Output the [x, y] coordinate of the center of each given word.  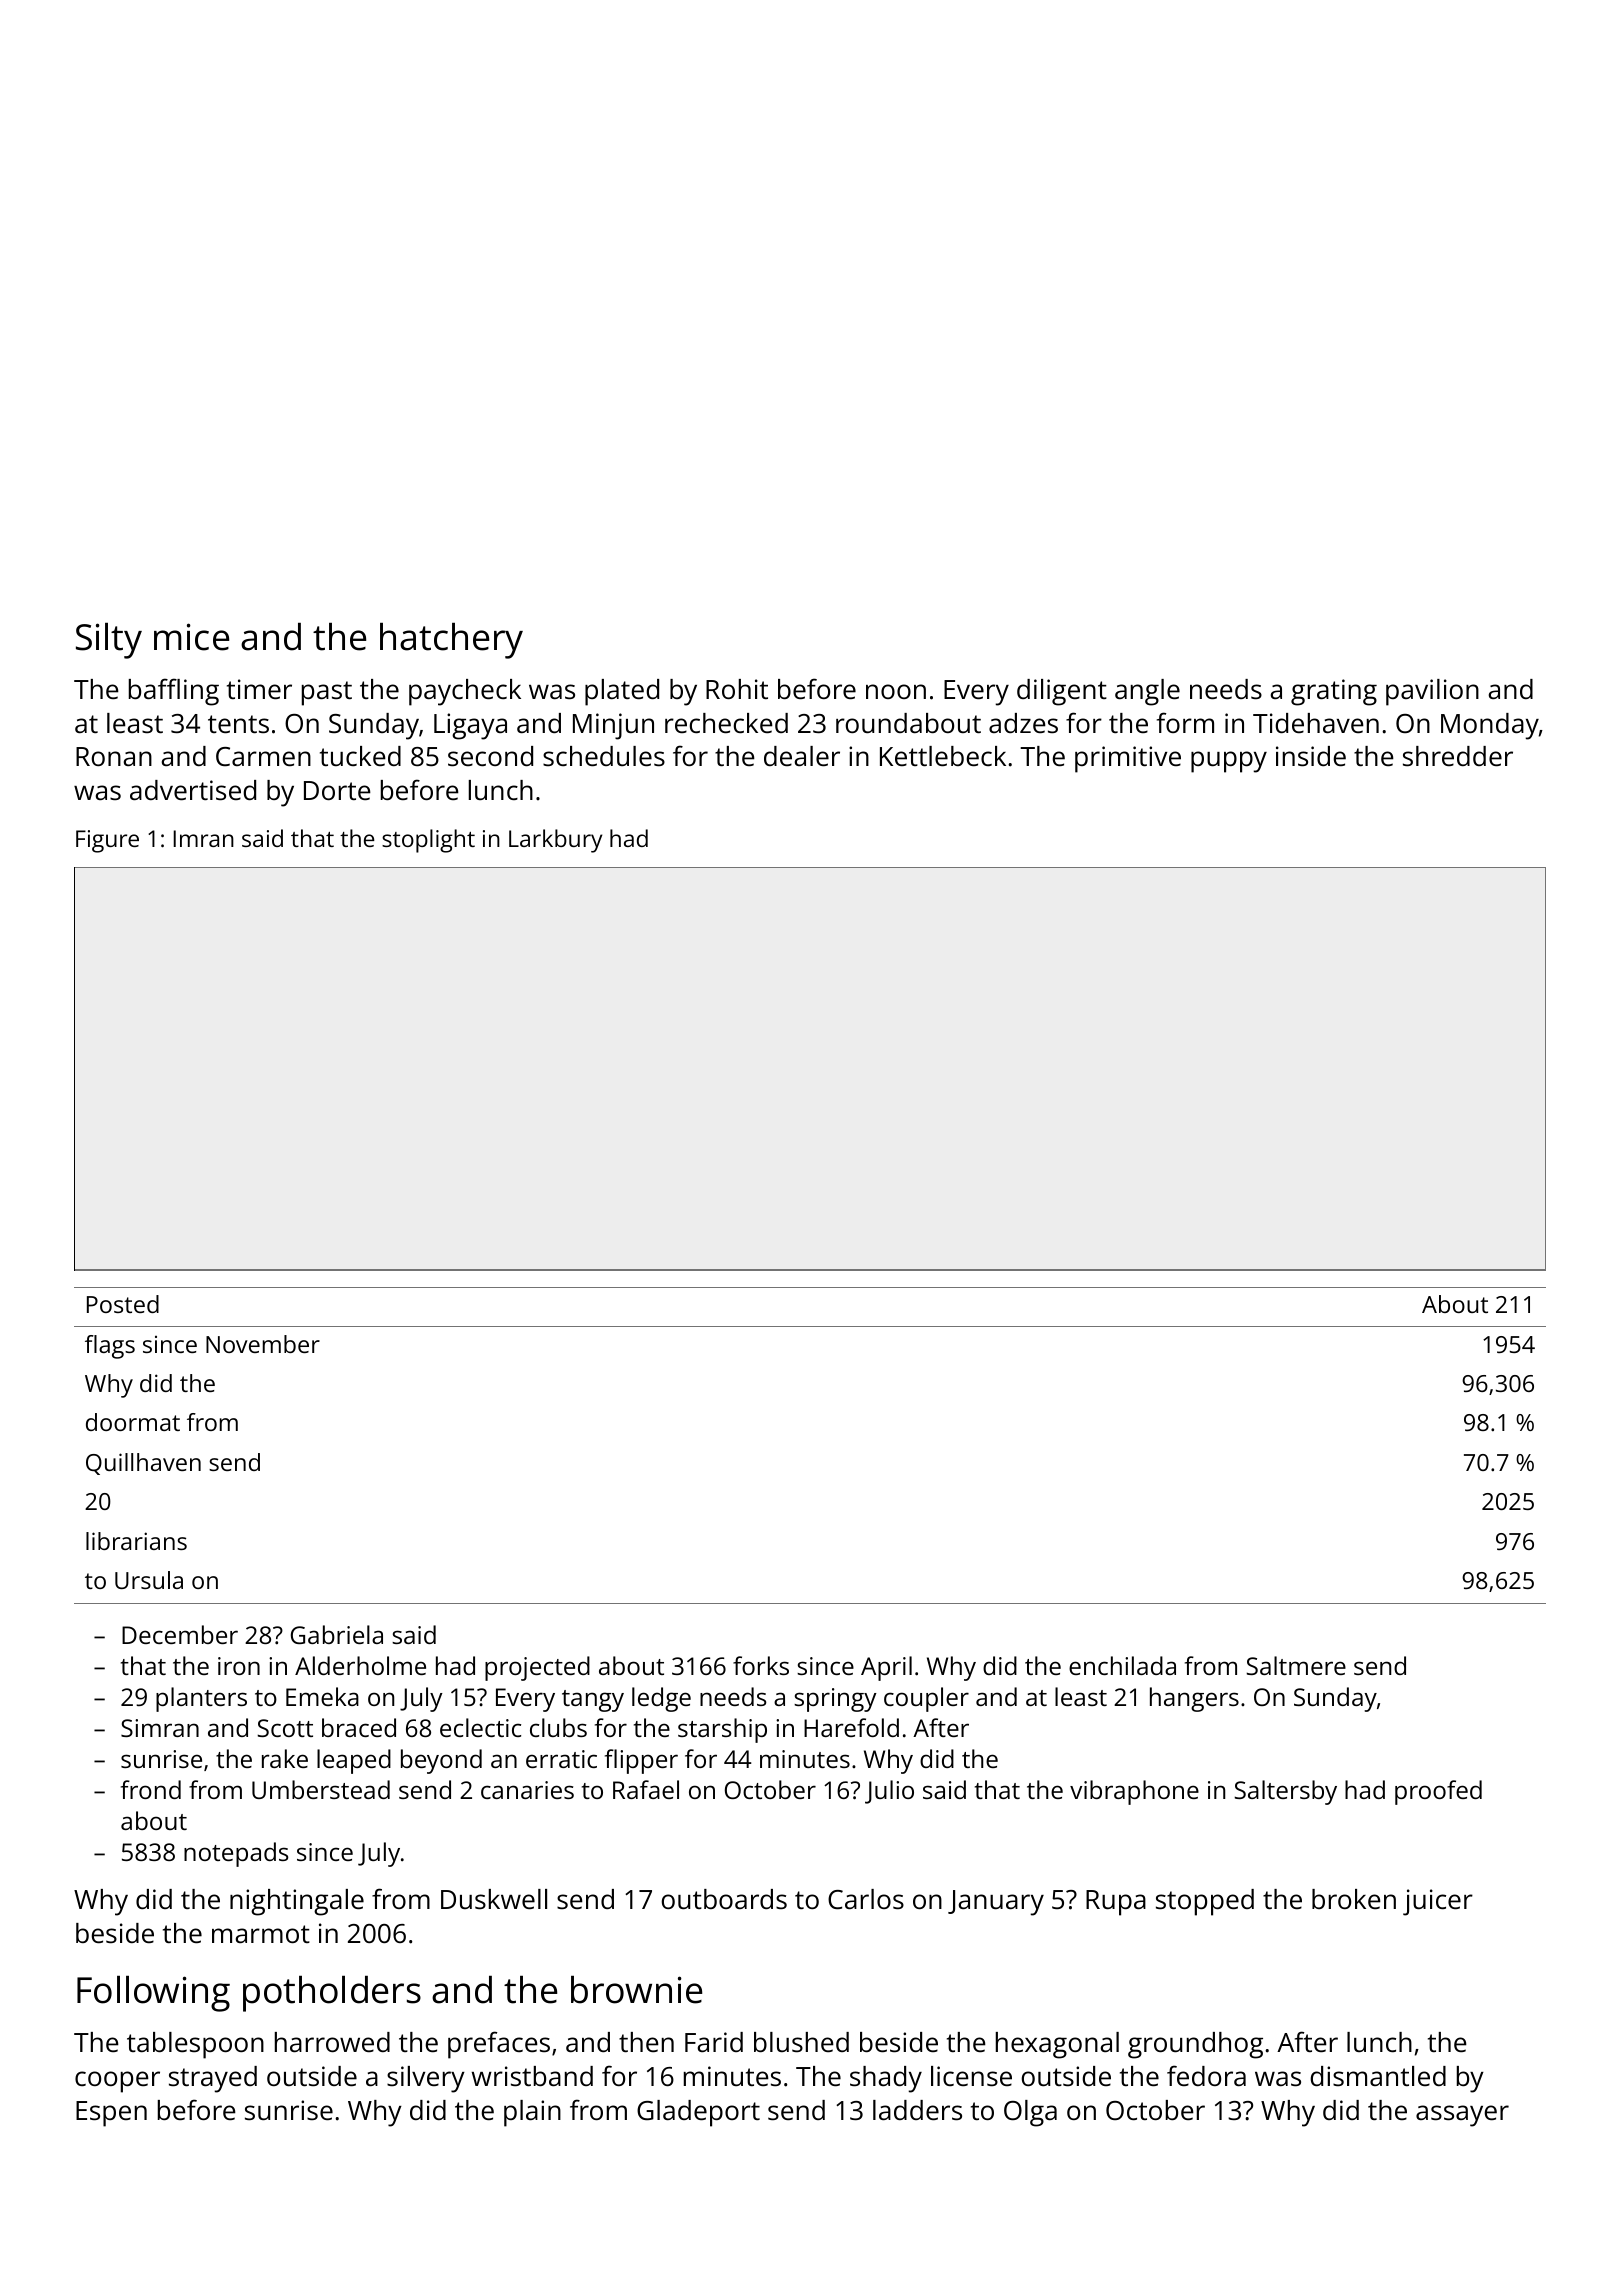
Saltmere [1296, 1665]
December [180, 1634]
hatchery [451, 641]
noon [896, 691]
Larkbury [555, 841]
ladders [917, 2110]
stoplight [428, 841]
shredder [1458, 756]
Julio [889, 1792]
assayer [1462, 2116]
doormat [133, 1422]
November [263, 1344]
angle [1147, 692]
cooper [117, 2082]
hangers [1194, 1699]
